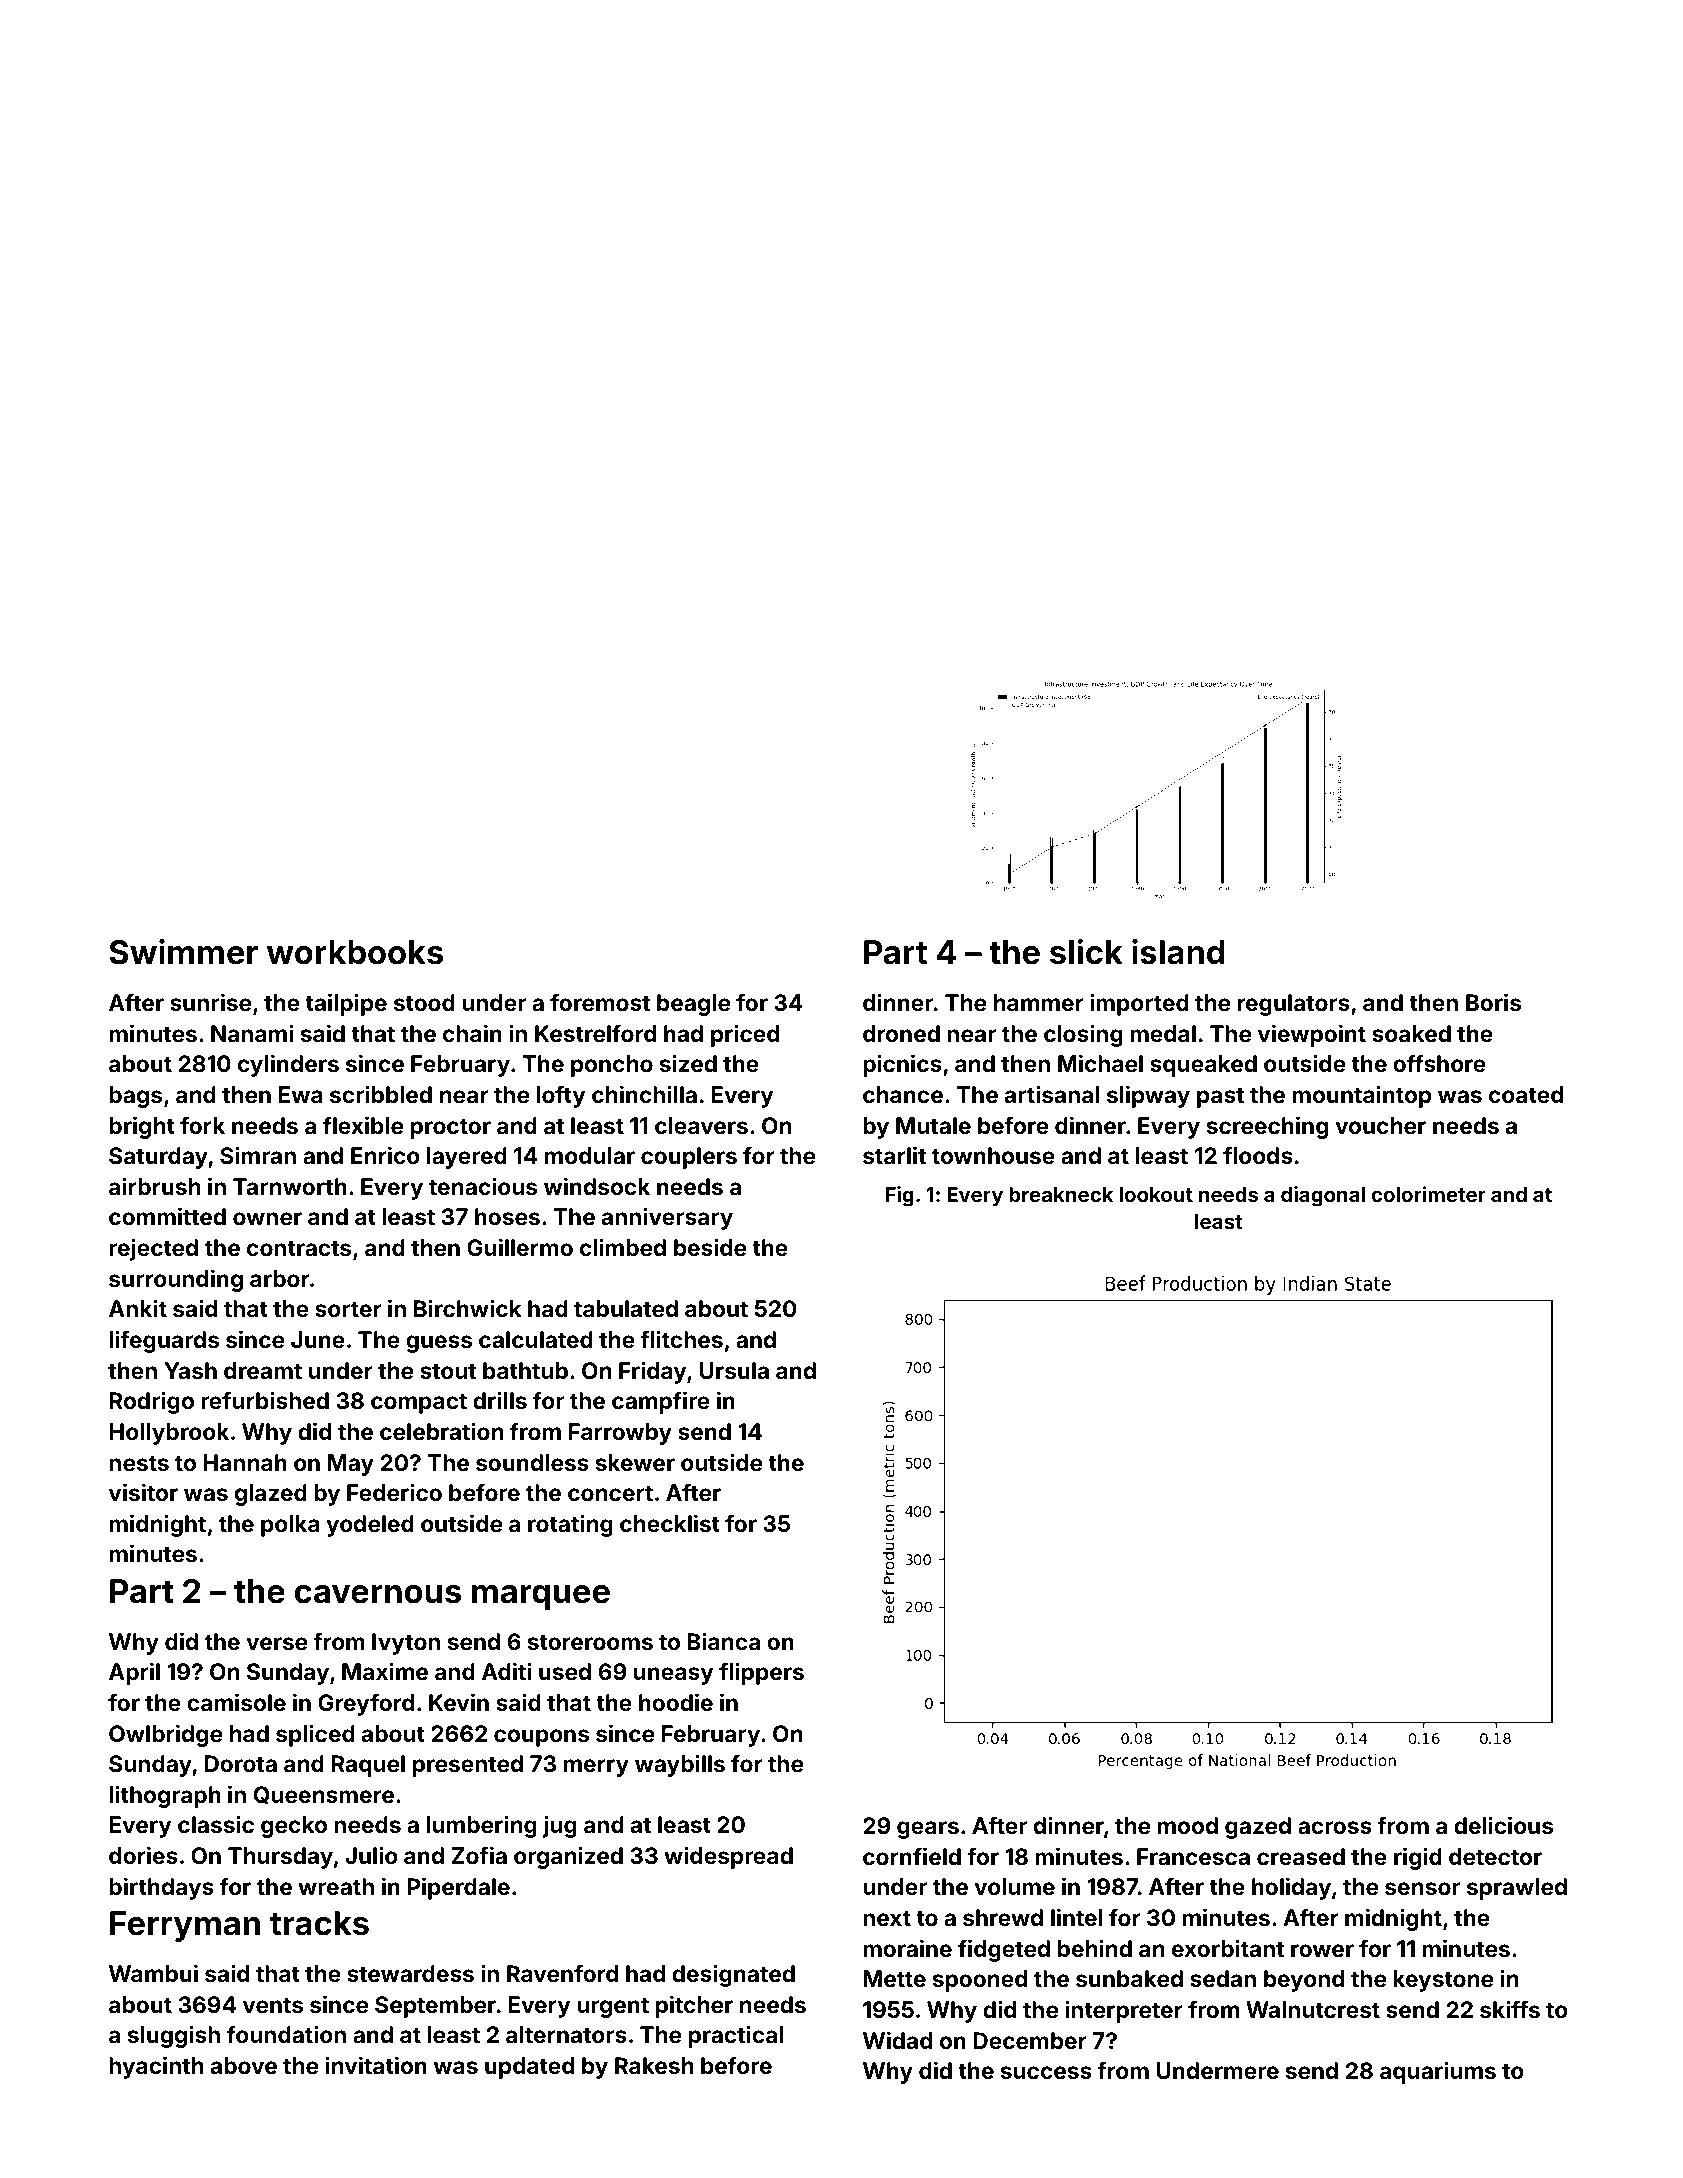  Describe the element at coordinates (273, 2005) in the screenshot. I see `vents` at that location.
